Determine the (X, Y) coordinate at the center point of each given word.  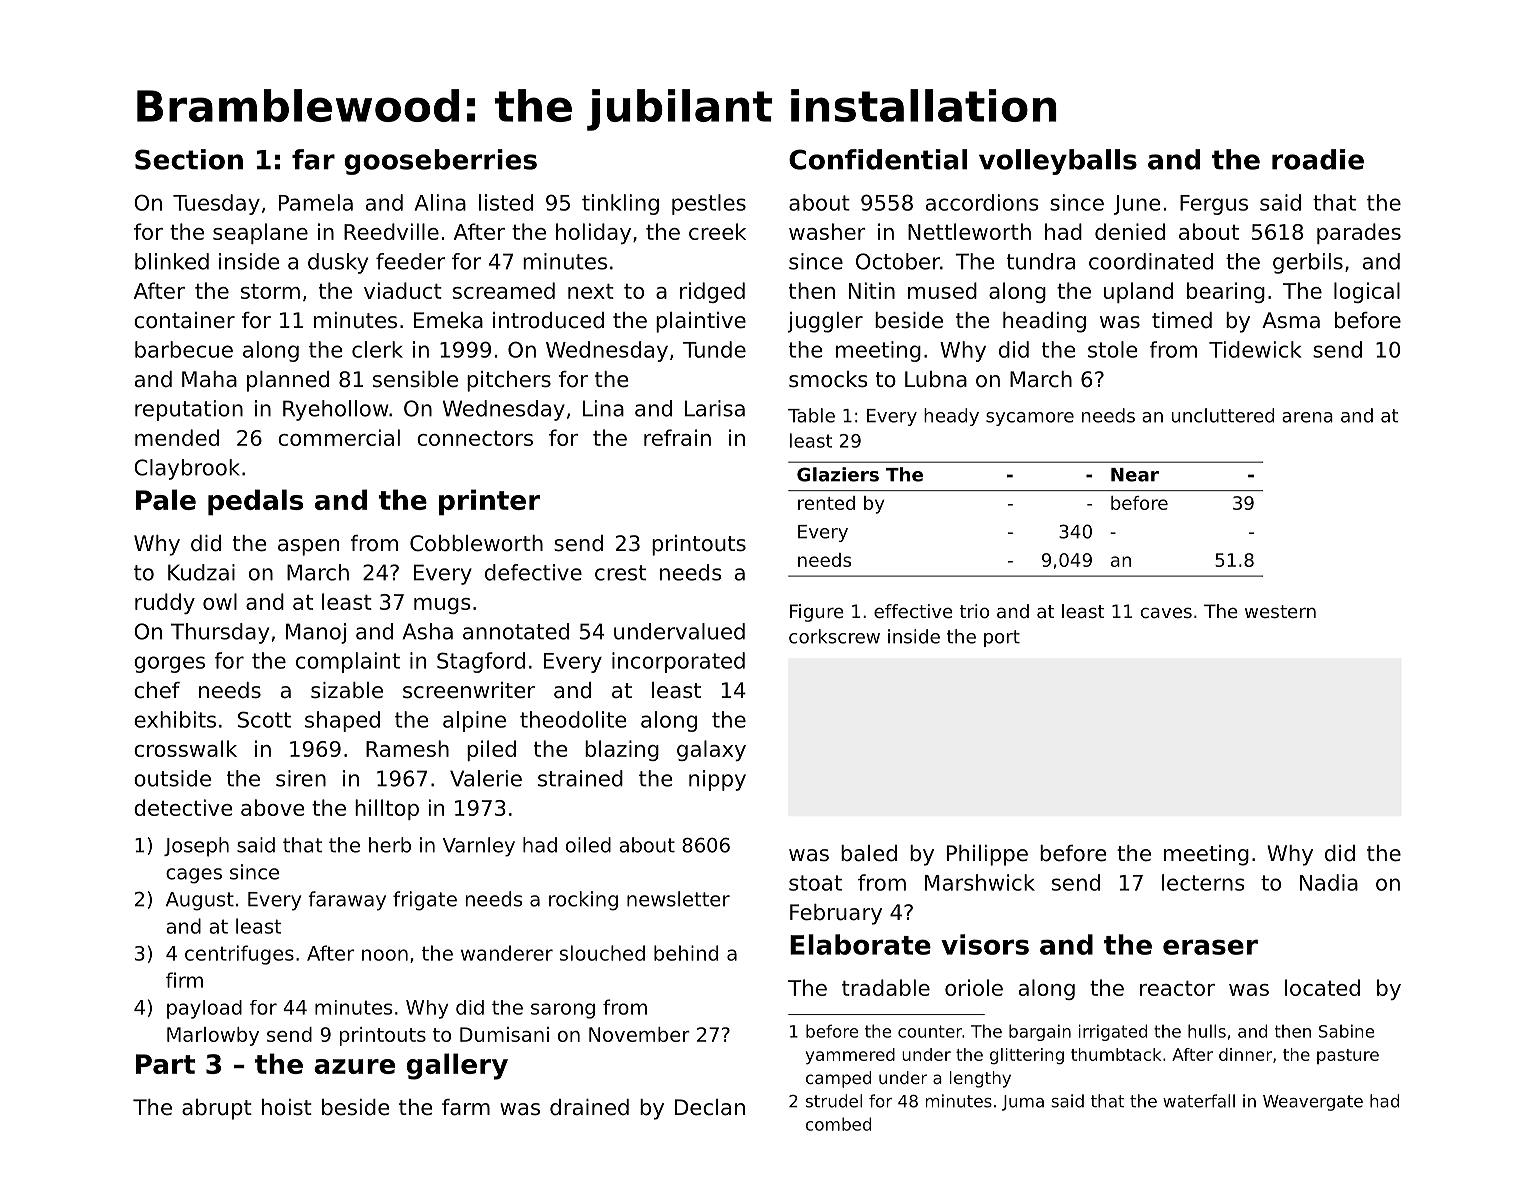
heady (951, 417)
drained (589, 1107)
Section (189, 159)
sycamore (1030, 419)
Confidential (878, 159)
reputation (189, 410)
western (1280, 611)
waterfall (1199, 1101)
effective (913, 611)
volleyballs (1058, 162)
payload (204, 1009)
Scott (264, 719)
